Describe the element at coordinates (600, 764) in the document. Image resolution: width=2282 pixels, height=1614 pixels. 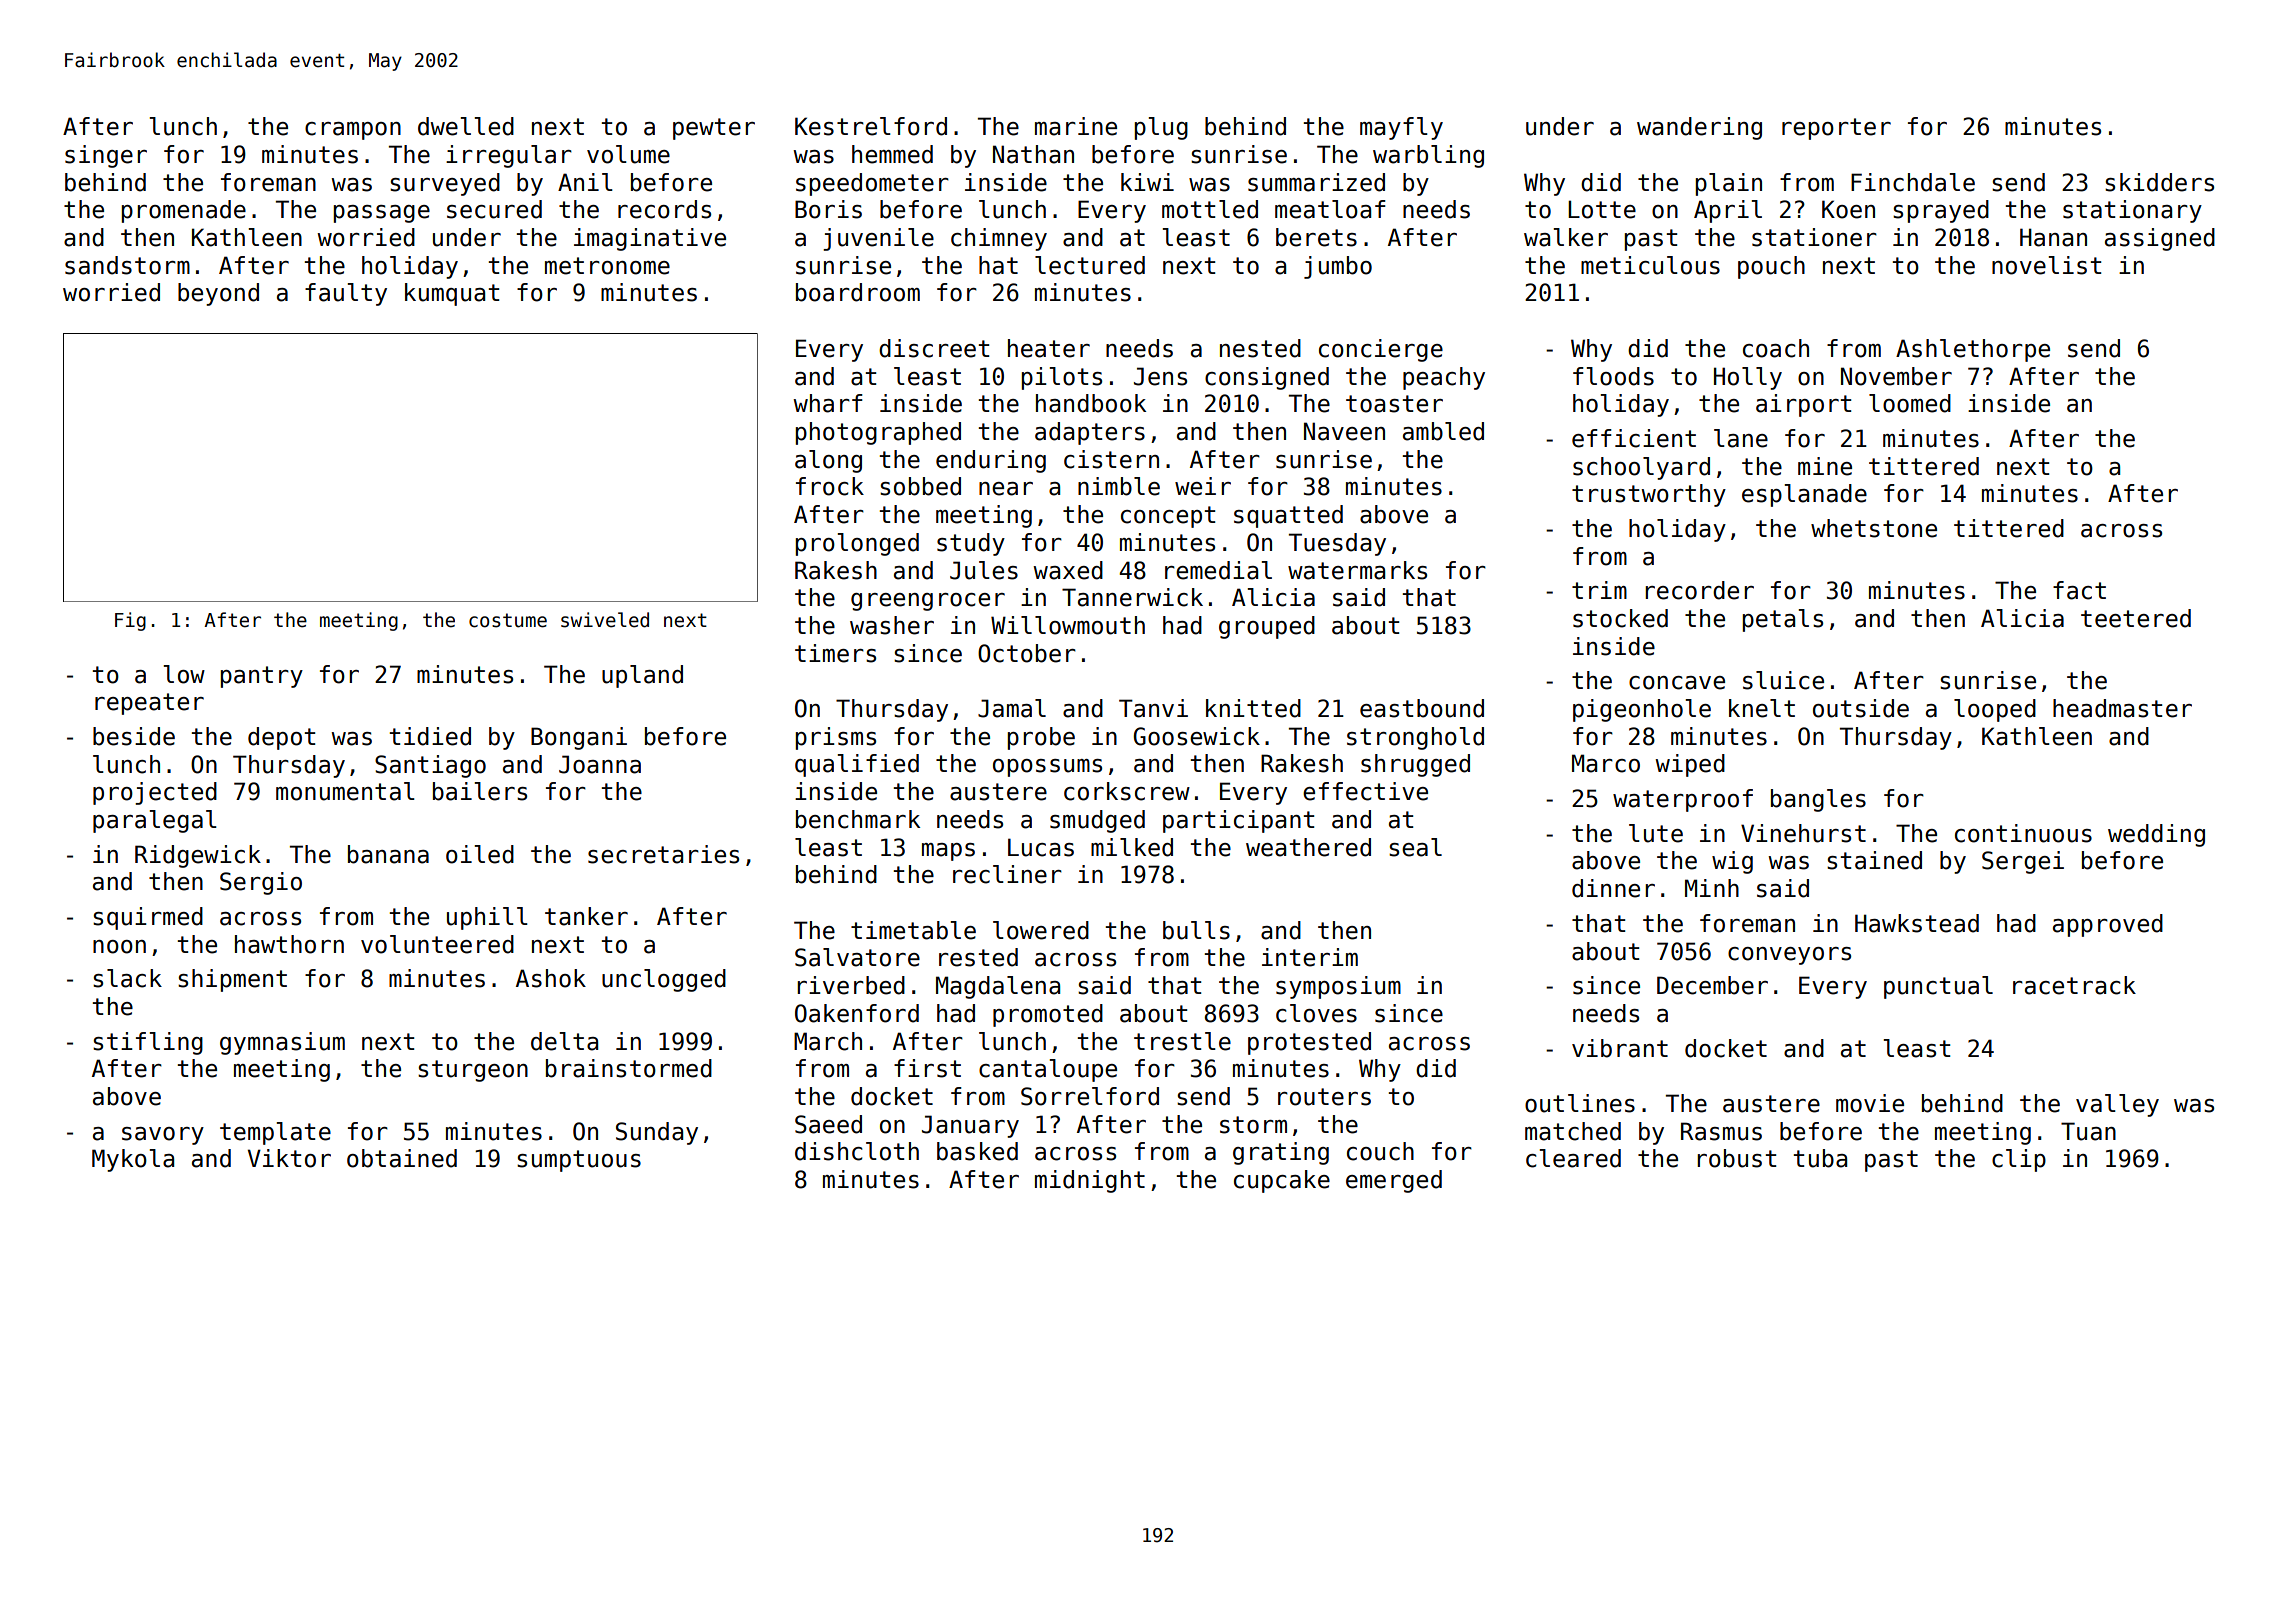
I see `Joanna` at that location.
